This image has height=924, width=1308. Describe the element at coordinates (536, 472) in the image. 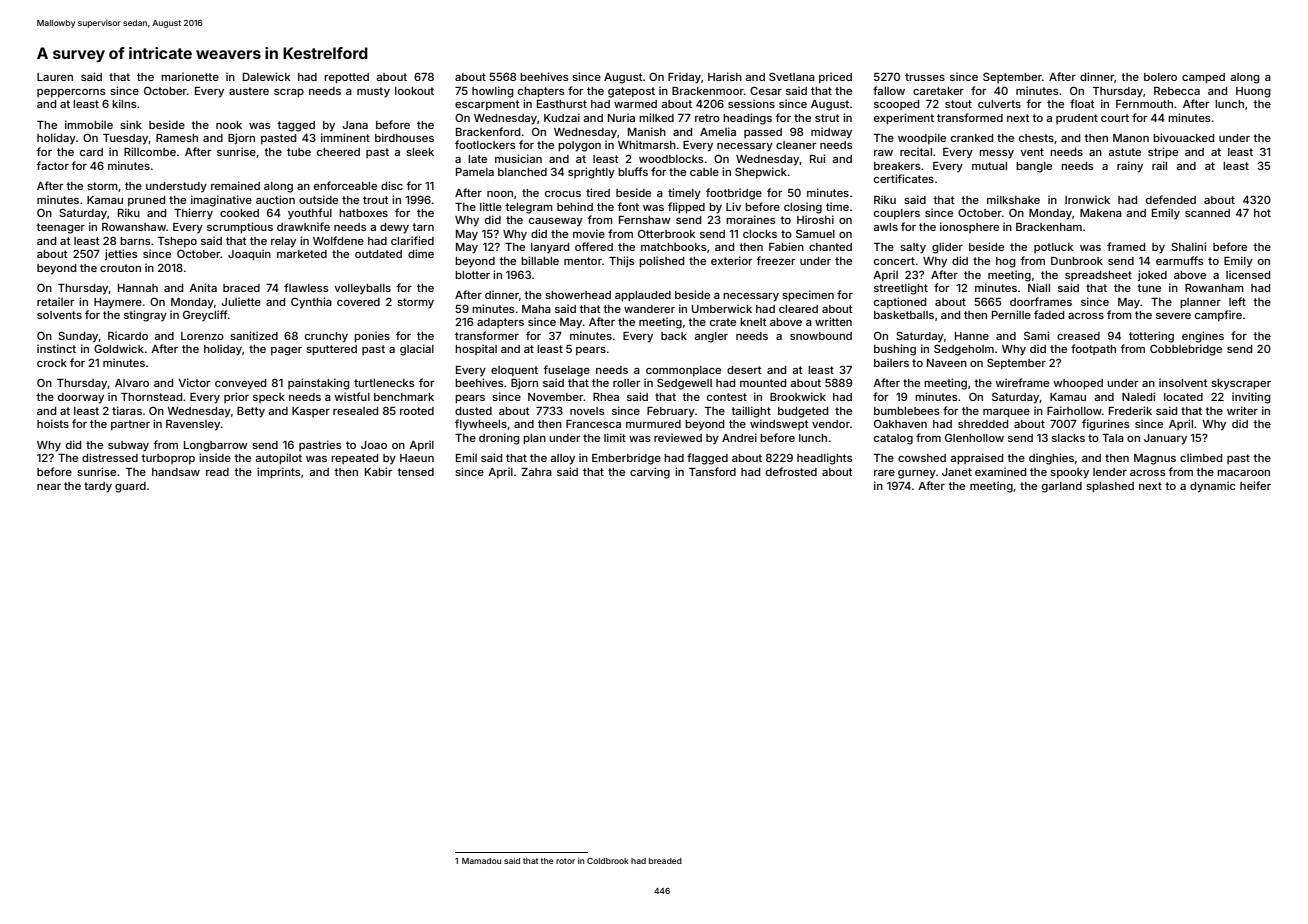

I see `Zahra` at that location.
